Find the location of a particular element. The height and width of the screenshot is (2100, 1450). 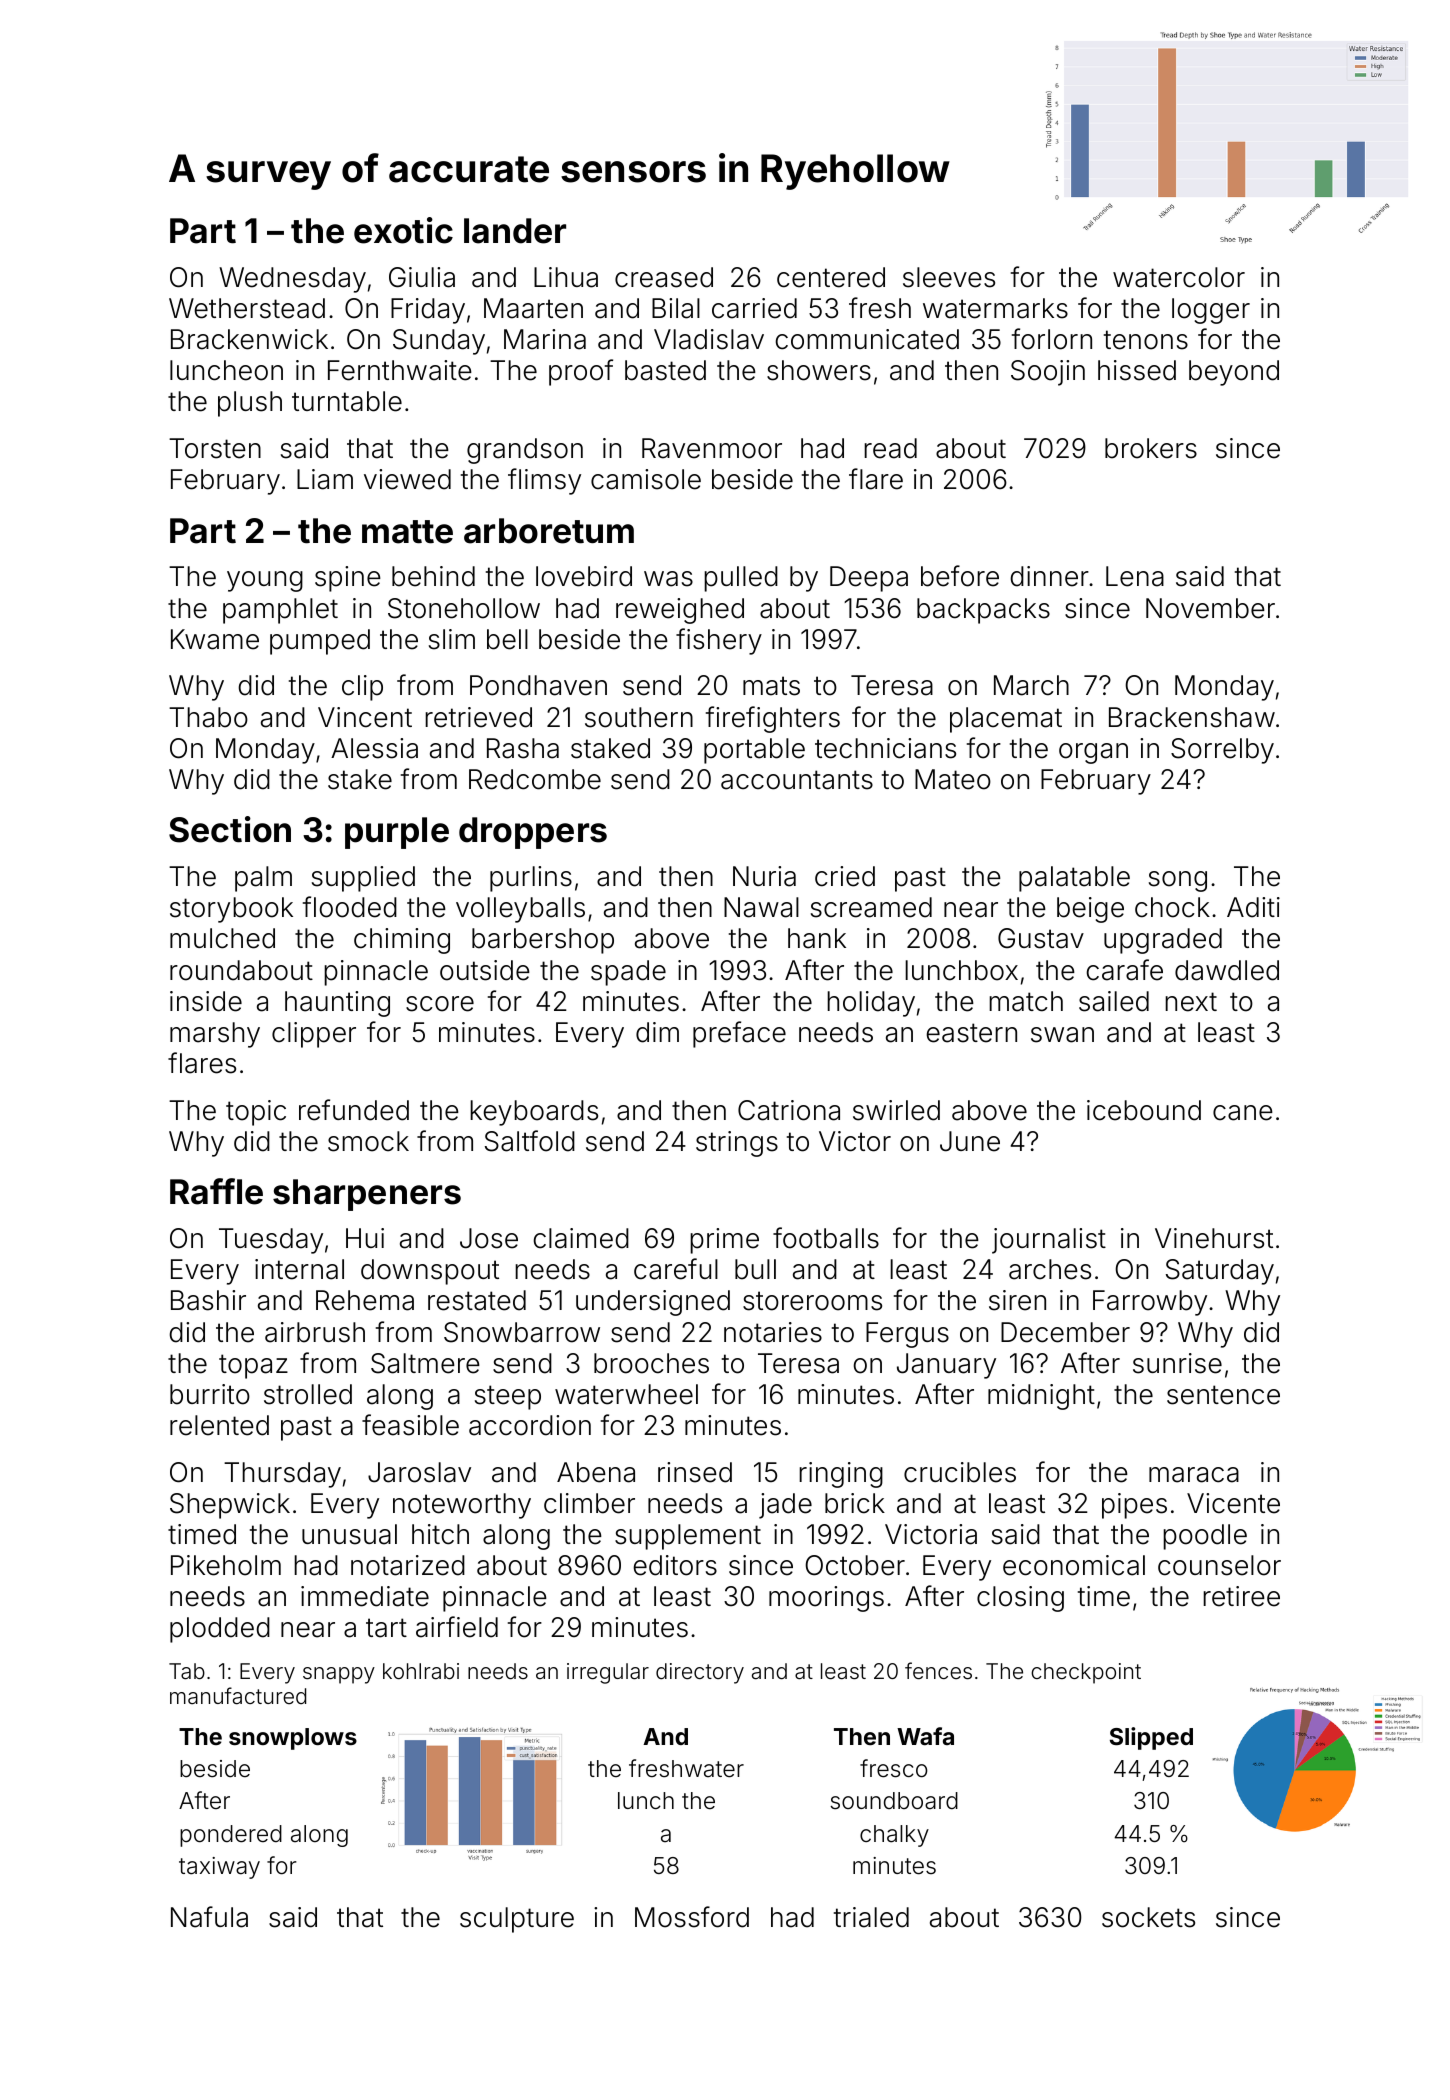

Maarten is located at coordinates (533, 308).
